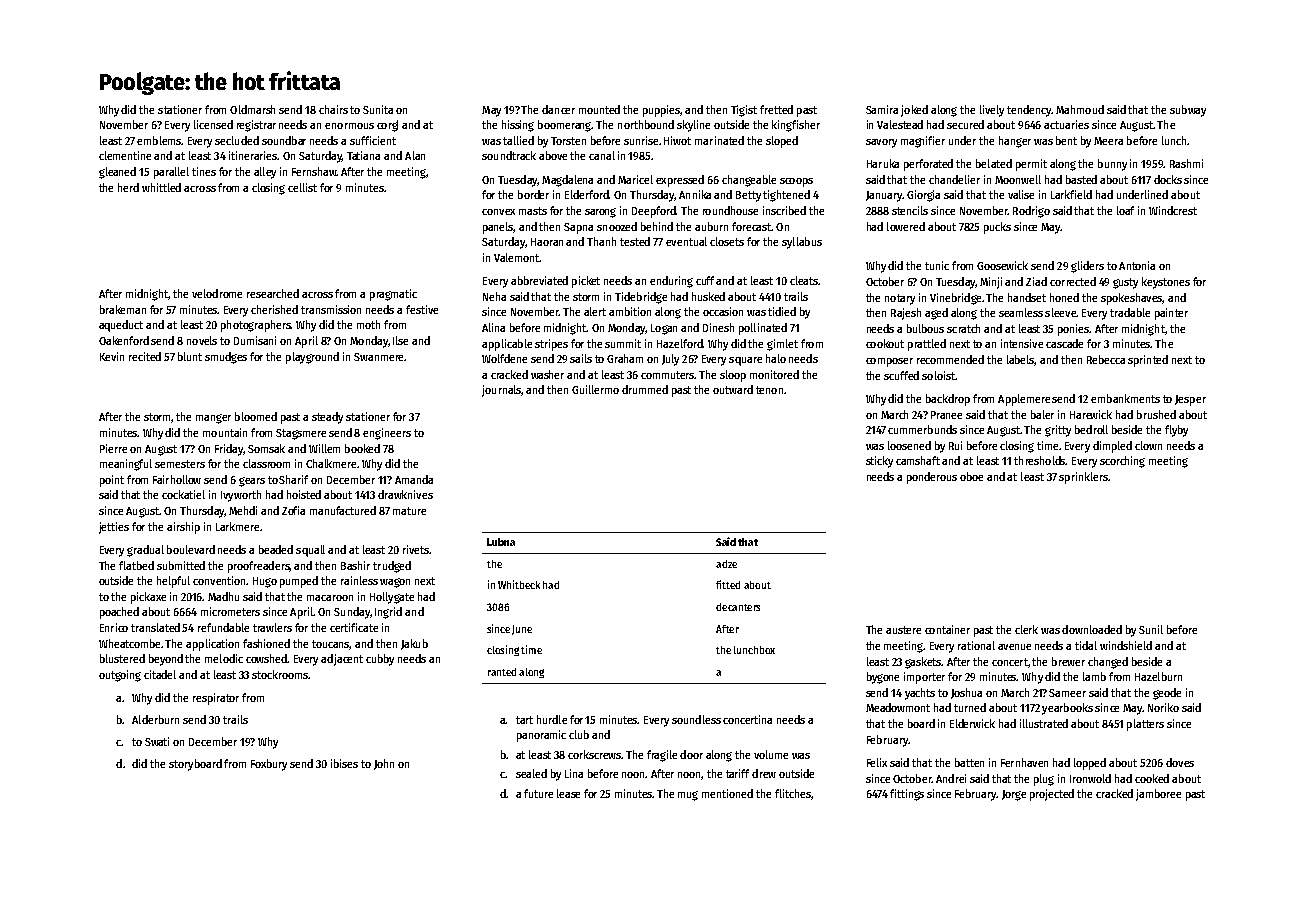 This page has width=1308, height=924. I want to click on decanters, so click(738, 607).
